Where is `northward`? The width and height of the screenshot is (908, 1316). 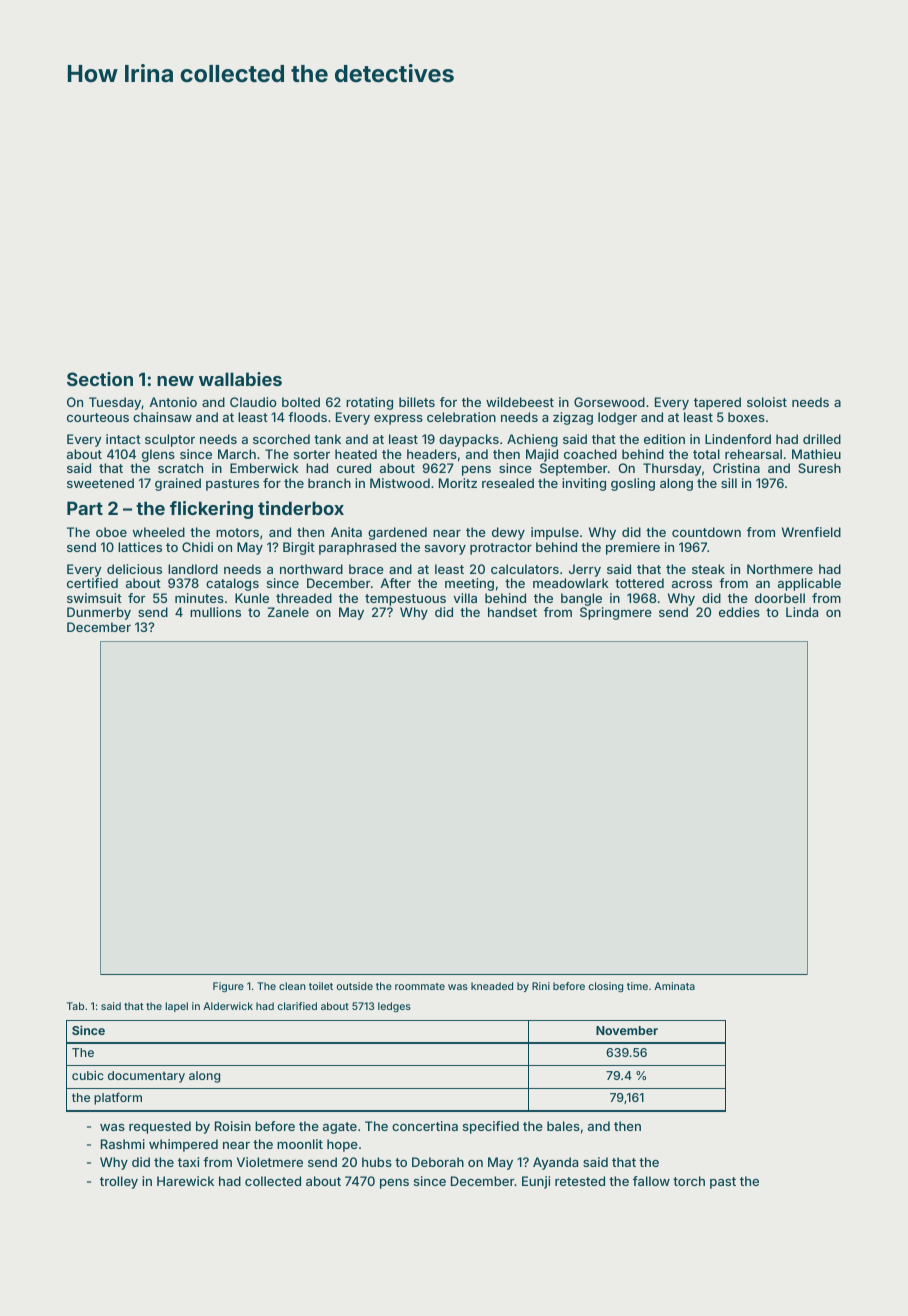
northward is located at coordinates (311, 569).
